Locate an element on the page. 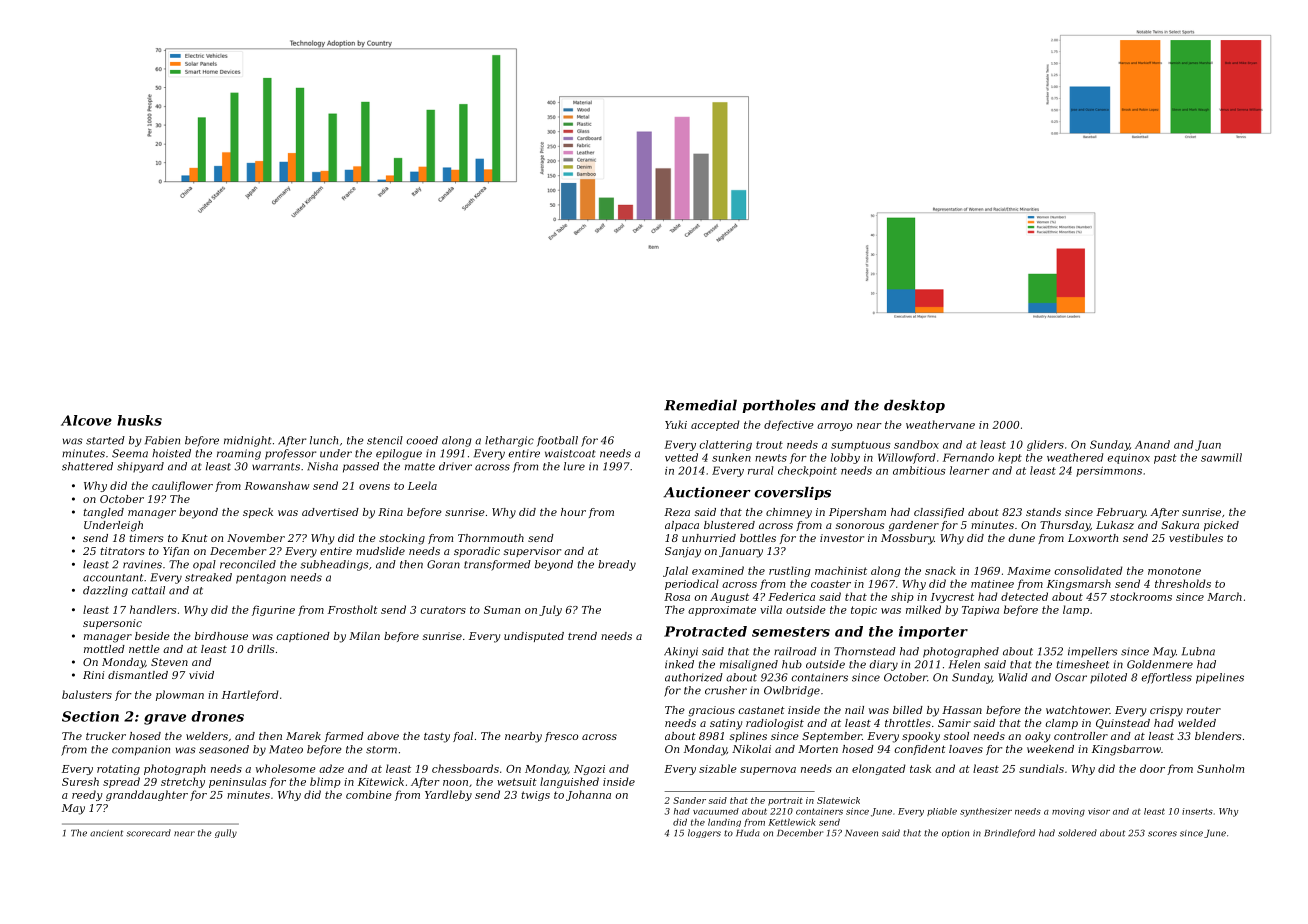 The height and width of the document is (924, 1308). approximate is located at coordinates (722, 611).
